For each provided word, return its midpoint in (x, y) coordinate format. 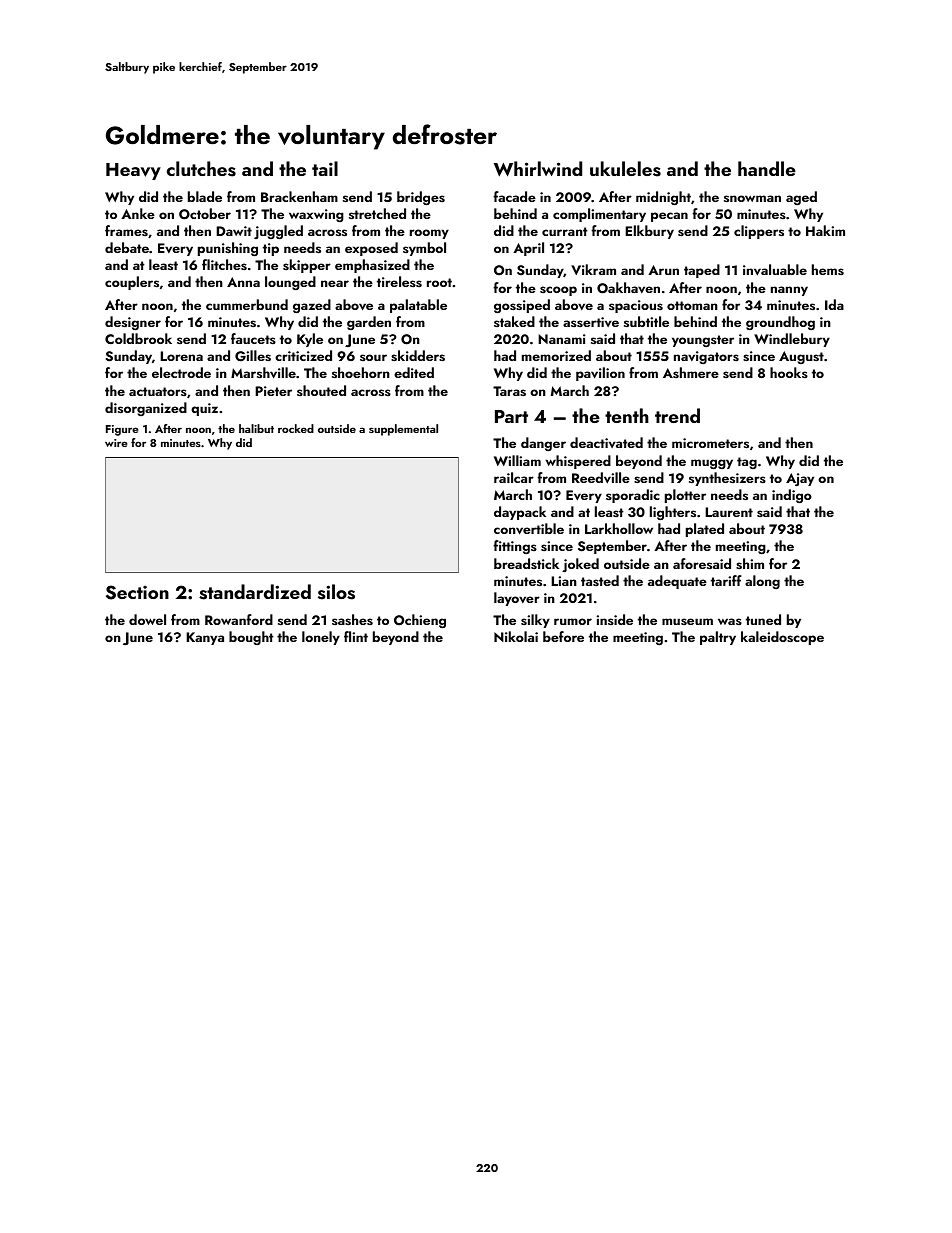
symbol (424, 249)
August (801, 357)
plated (705, 530)
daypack (520, 513)
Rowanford (239, 619)
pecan (669, 217)
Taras (509, 391)
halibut (256, 428)
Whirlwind (538, 169)
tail (325, 168)
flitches (224, 264)
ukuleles (625, 169)
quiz (204, 409)
